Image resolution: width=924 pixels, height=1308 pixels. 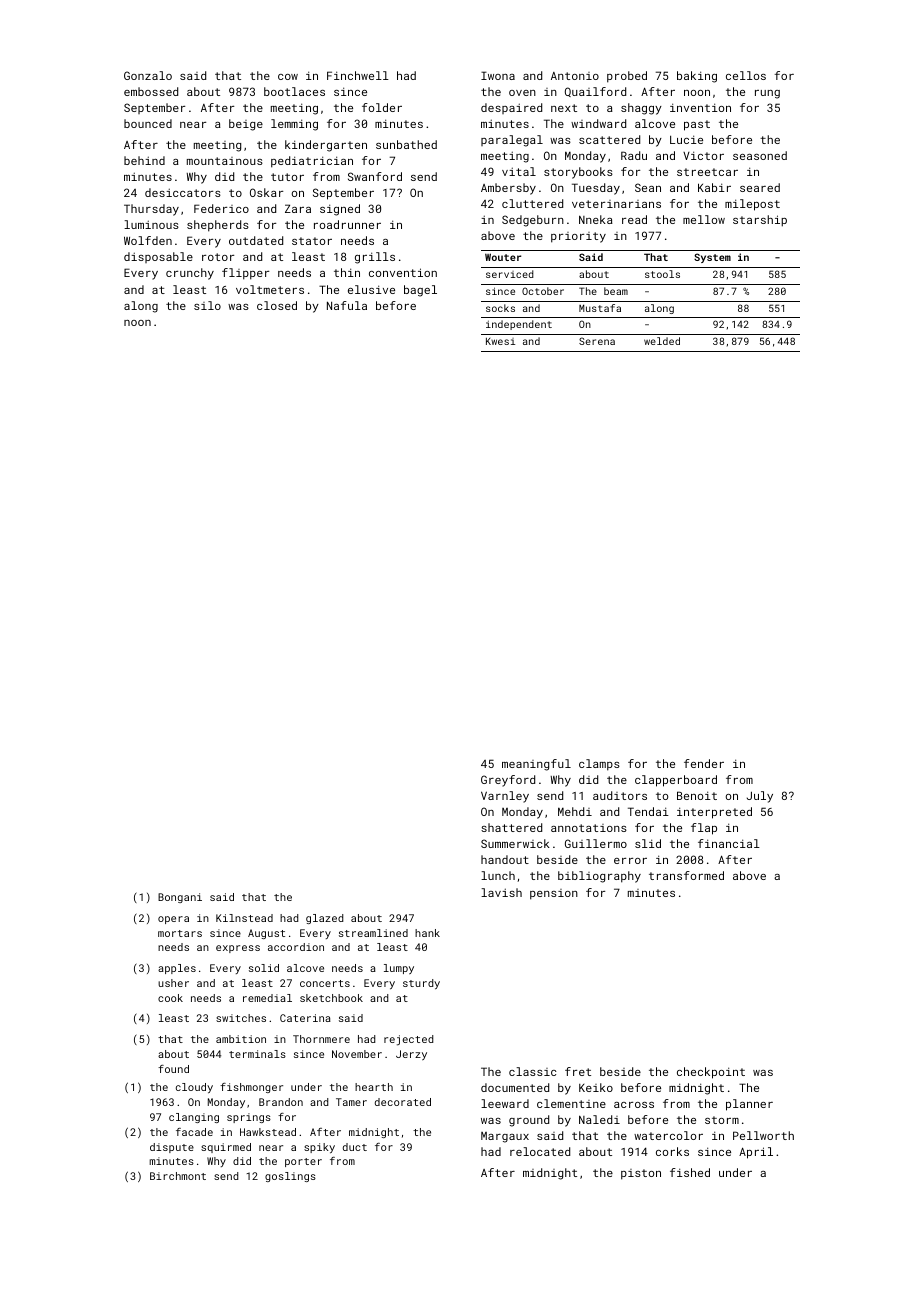 What do you see at coordinates (508, 781) in the screenshot?
I see `Greyford` at bounding box center [508, 781].
